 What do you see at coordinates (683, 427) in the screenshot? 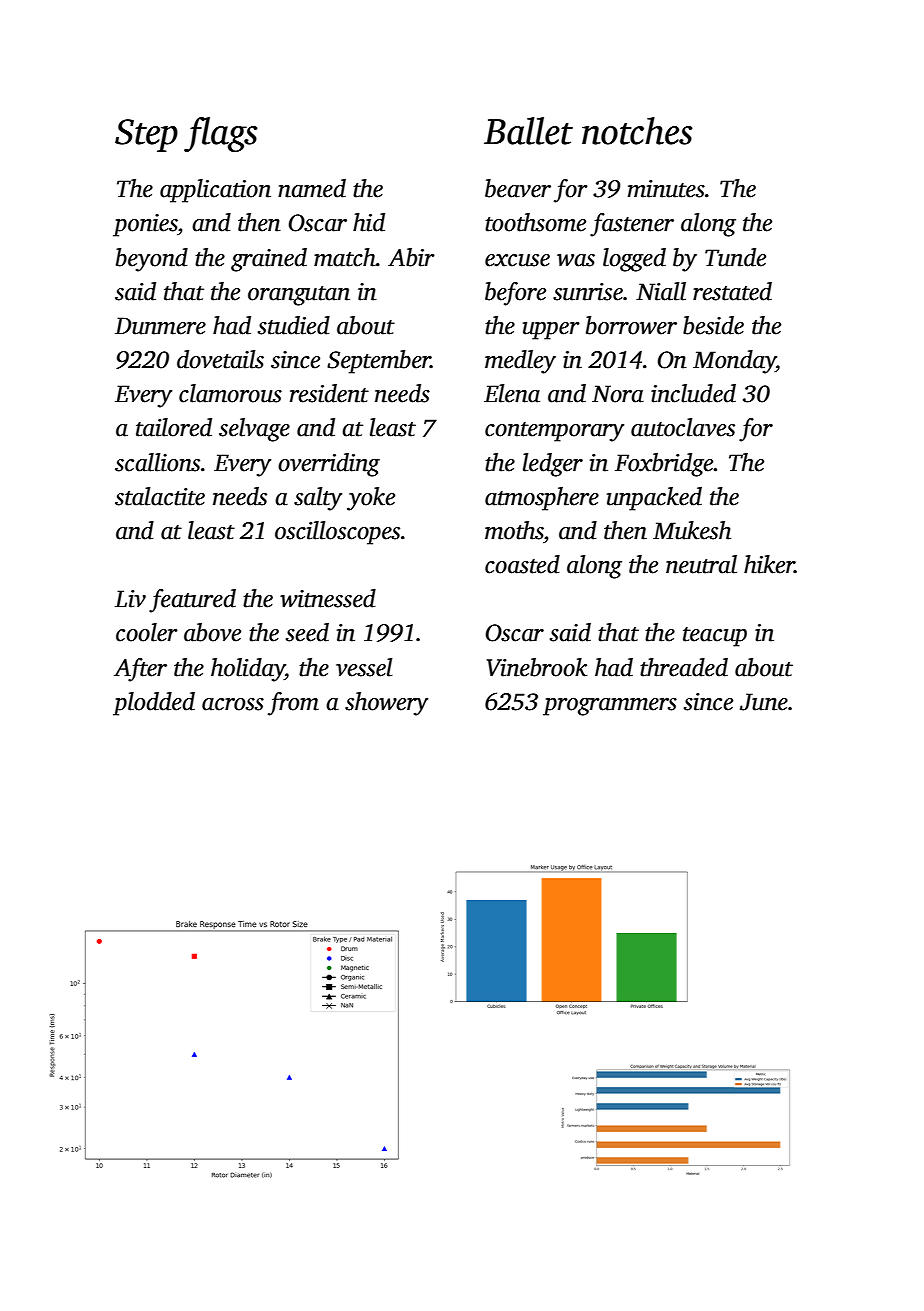
I see `autoclaves` at bounding box center [683, 427].
